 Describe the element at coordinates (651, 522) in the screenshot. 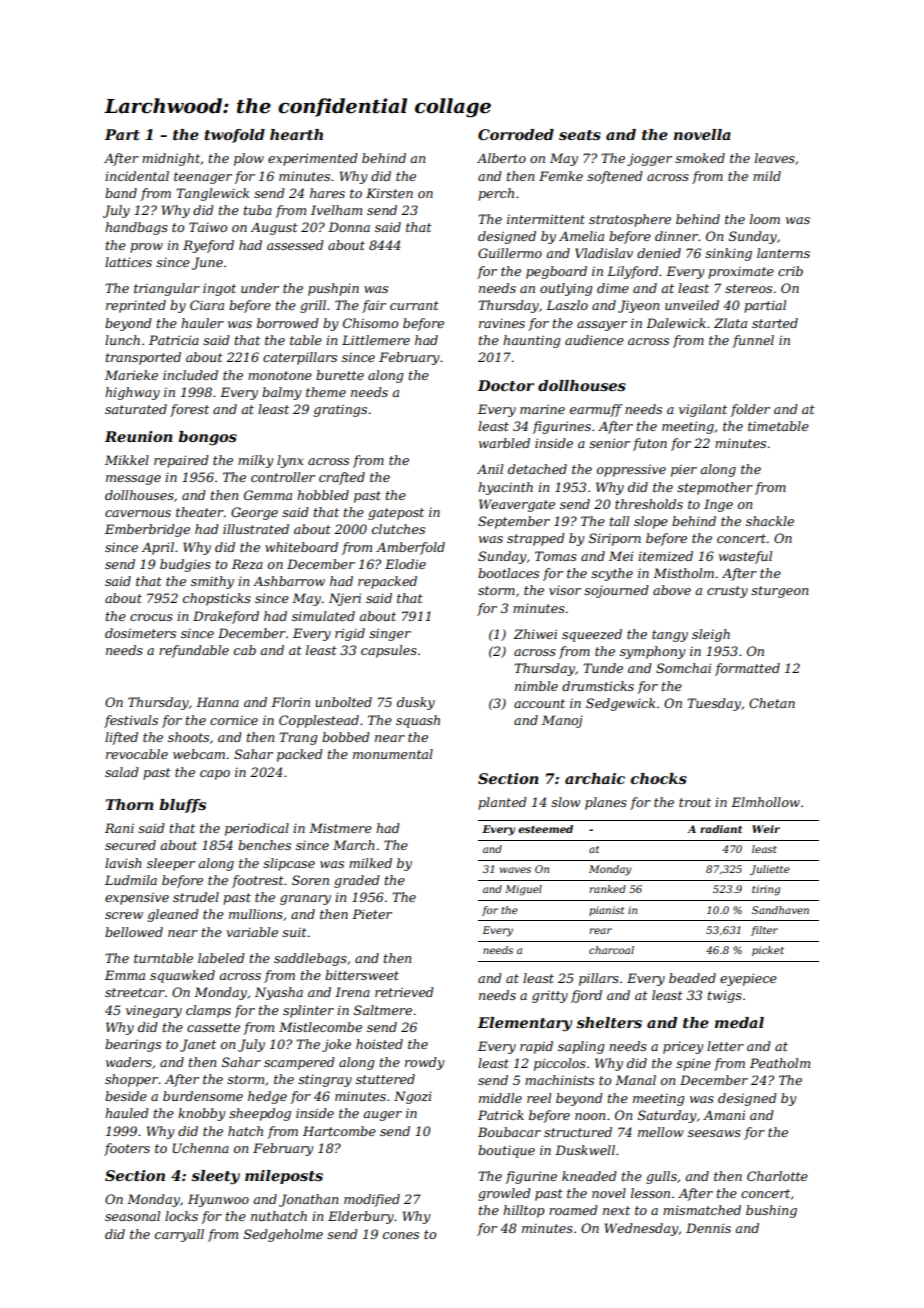

I see `slope` at that location.
